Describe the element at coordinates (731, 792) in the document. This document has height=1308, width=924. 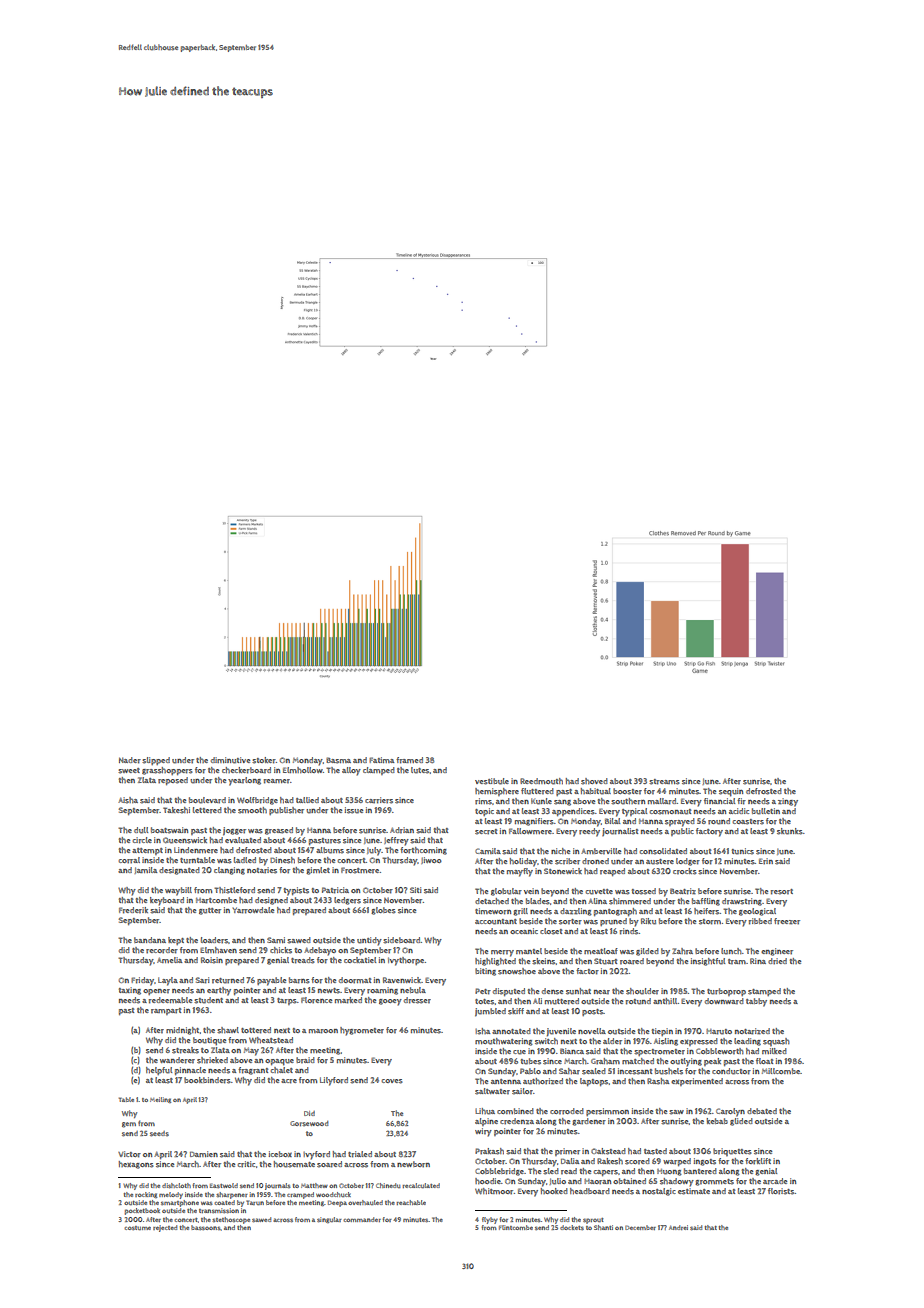
I see `sequin` at that location.
